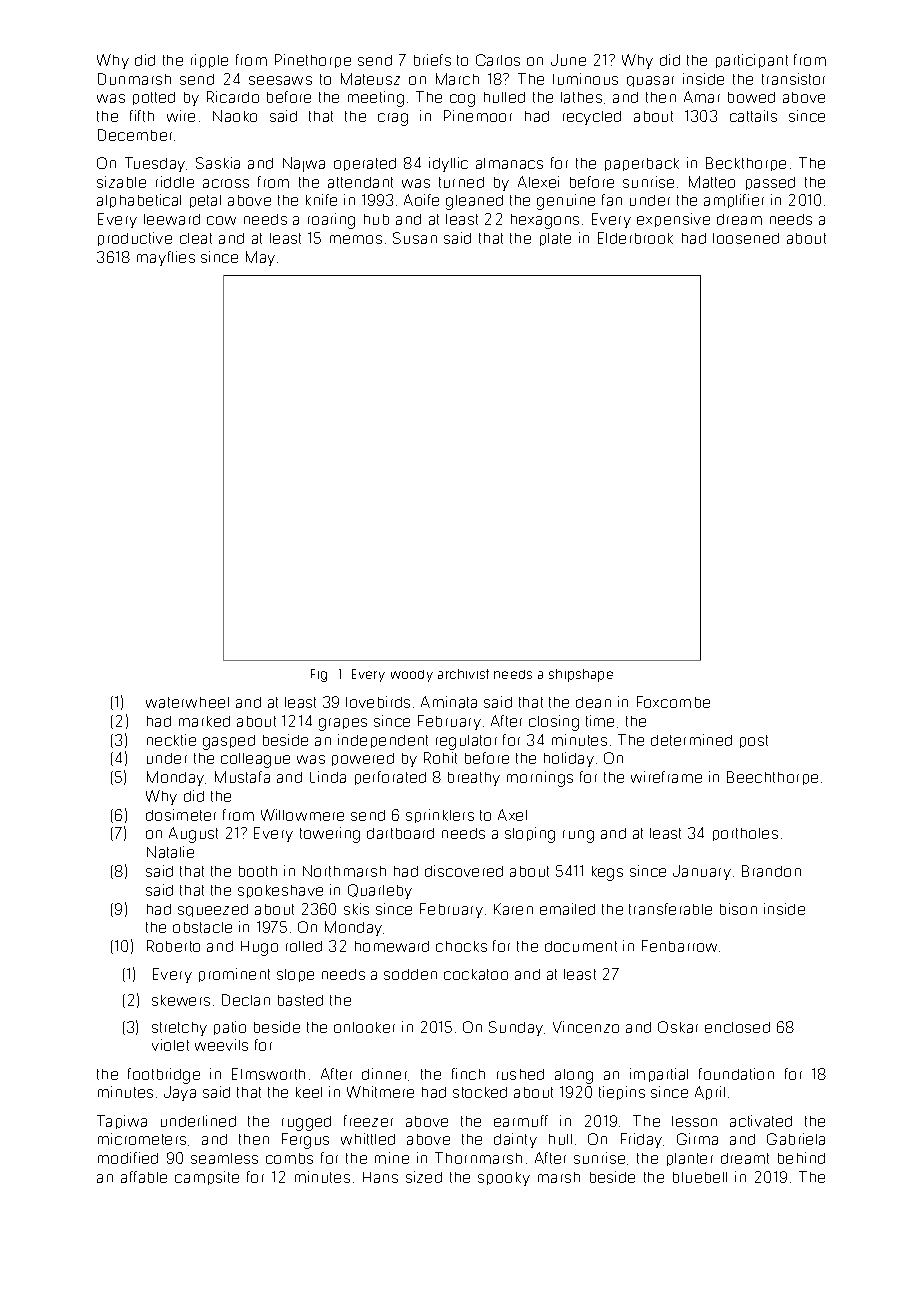  Describe the element at coordinates (700, 1177) in the page. I see `bluebell` at that location.
